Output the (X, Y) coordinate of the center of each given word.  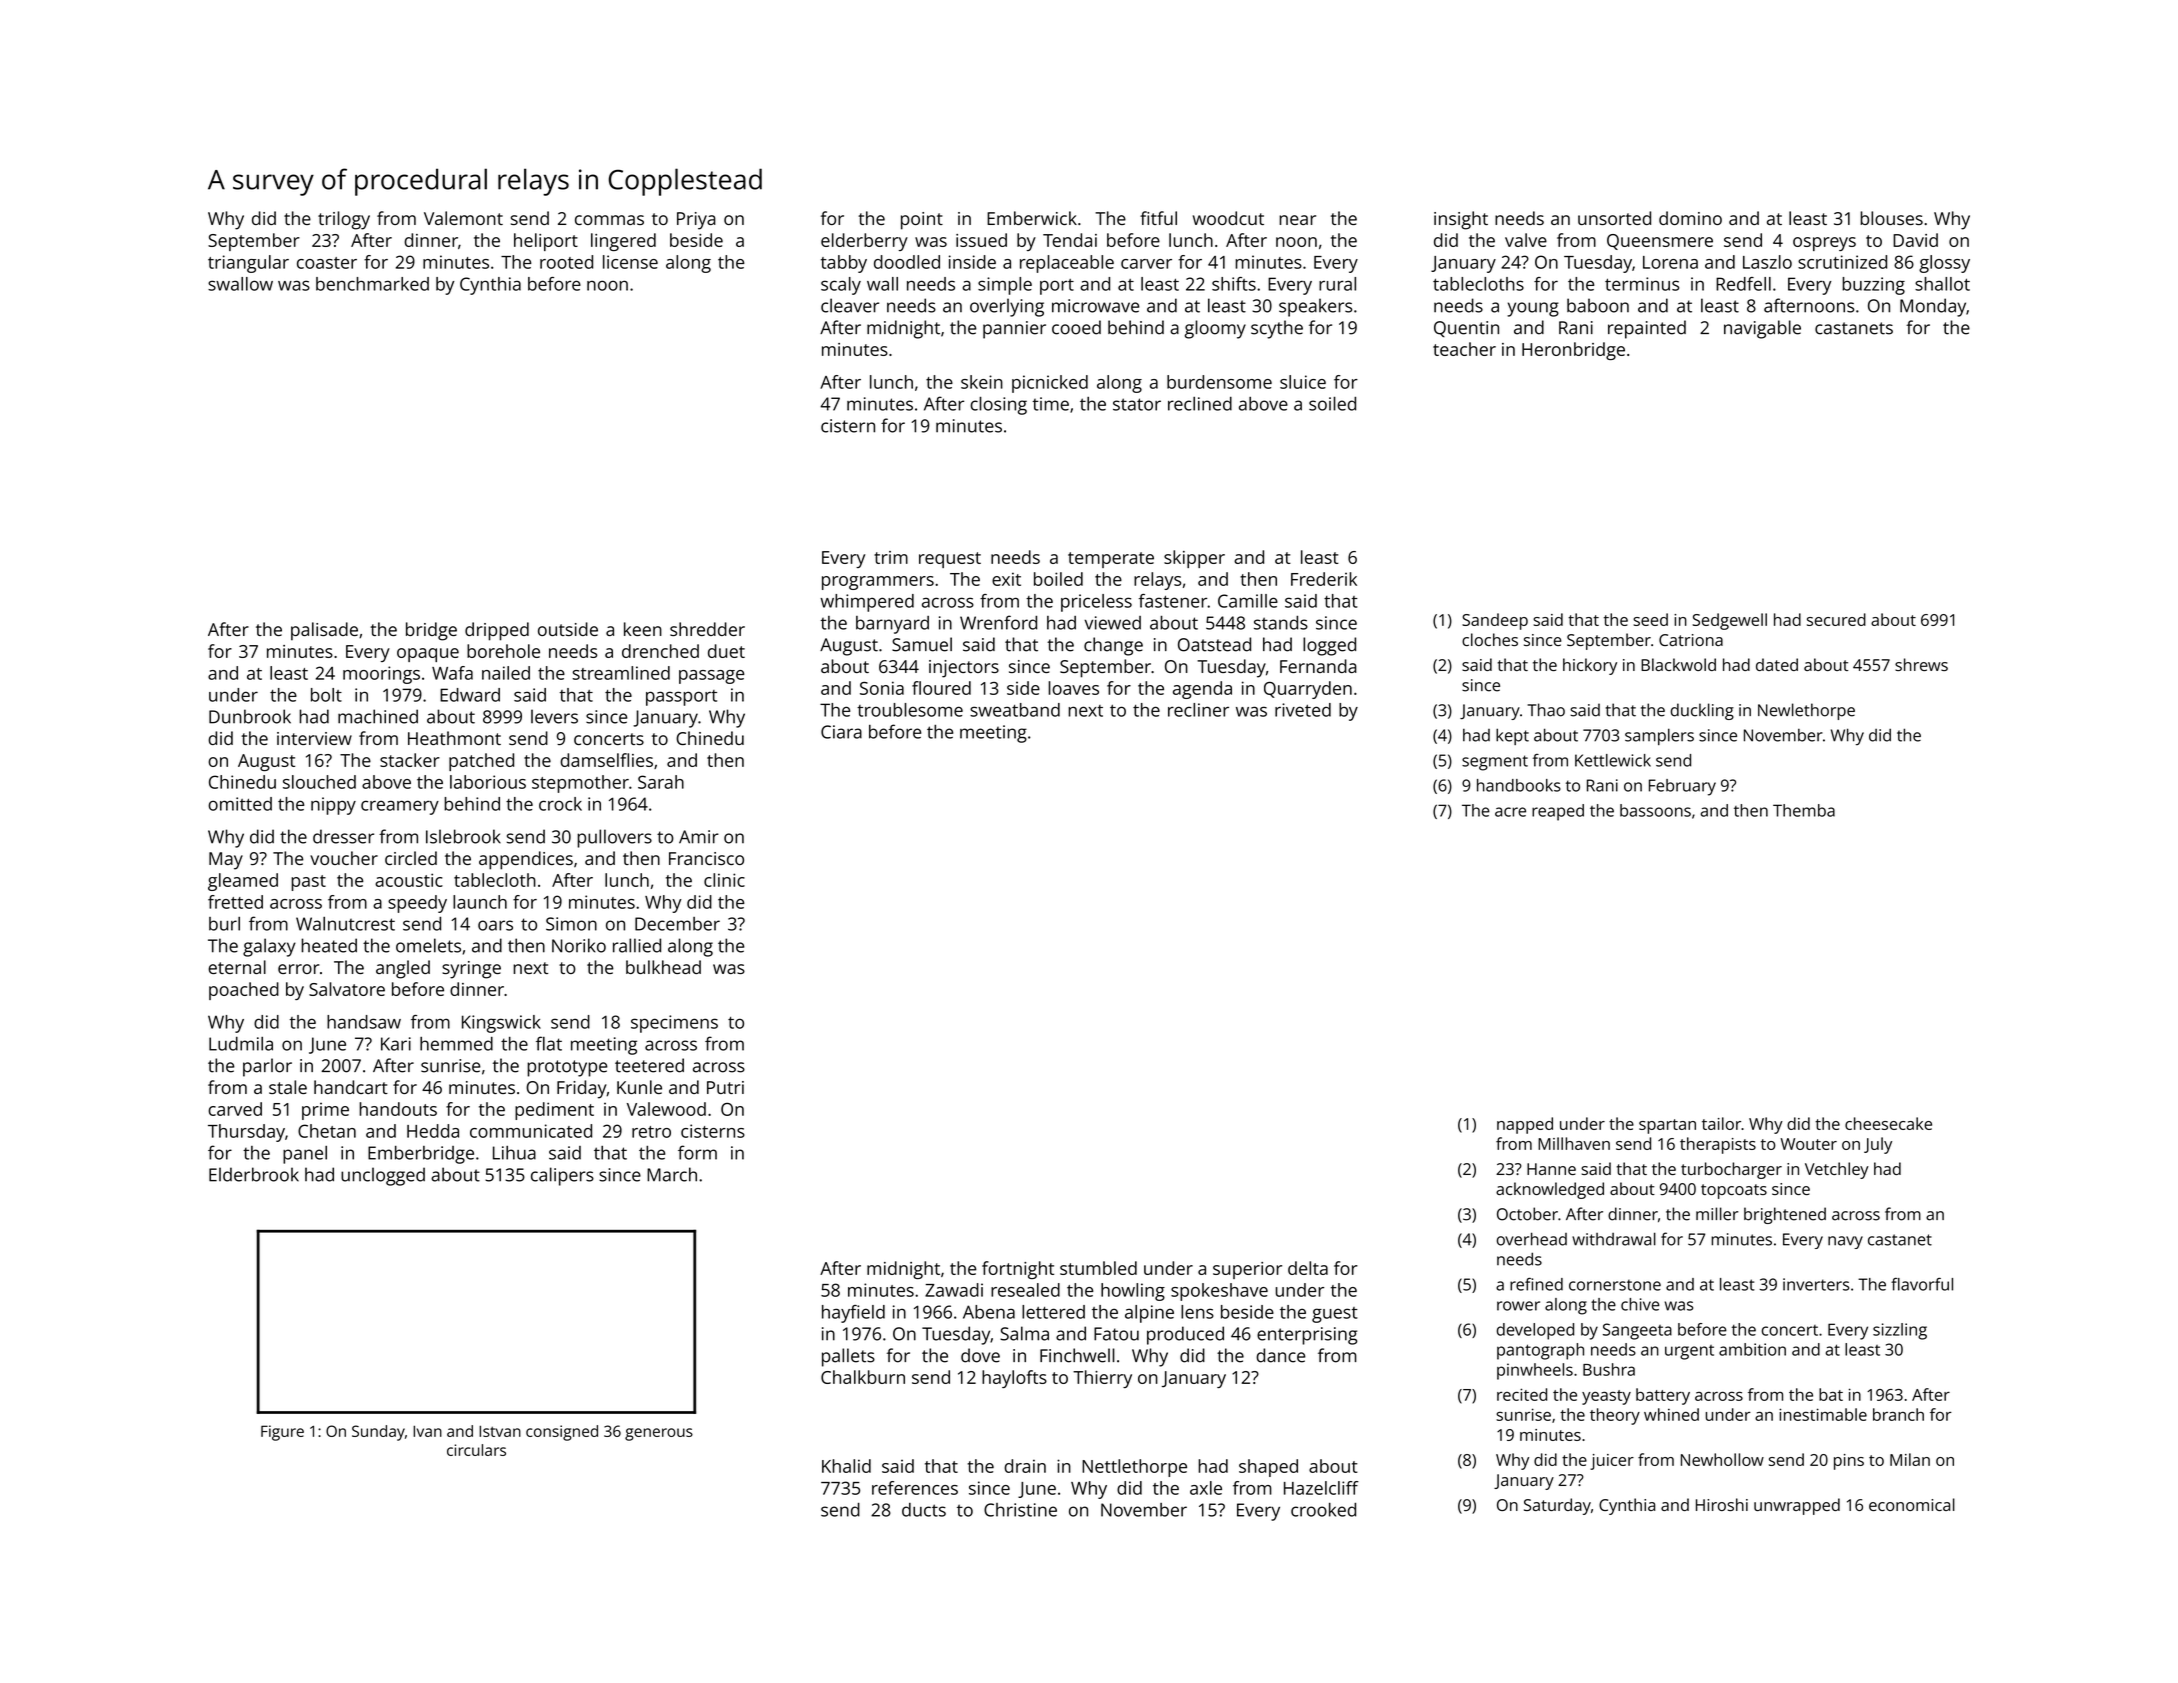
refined (1536, 1284)
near (1297, 220)
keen (643, 629)
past (308, 883)
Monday (1933, 307)
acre (1510, 812)
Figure (282, 1433)
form (697, 1152)
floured (941, 688)
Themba (1804, 810)
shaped (1268, 1468)
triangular (248, 264)
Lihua (514, 1153)
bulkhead (663, 967)
